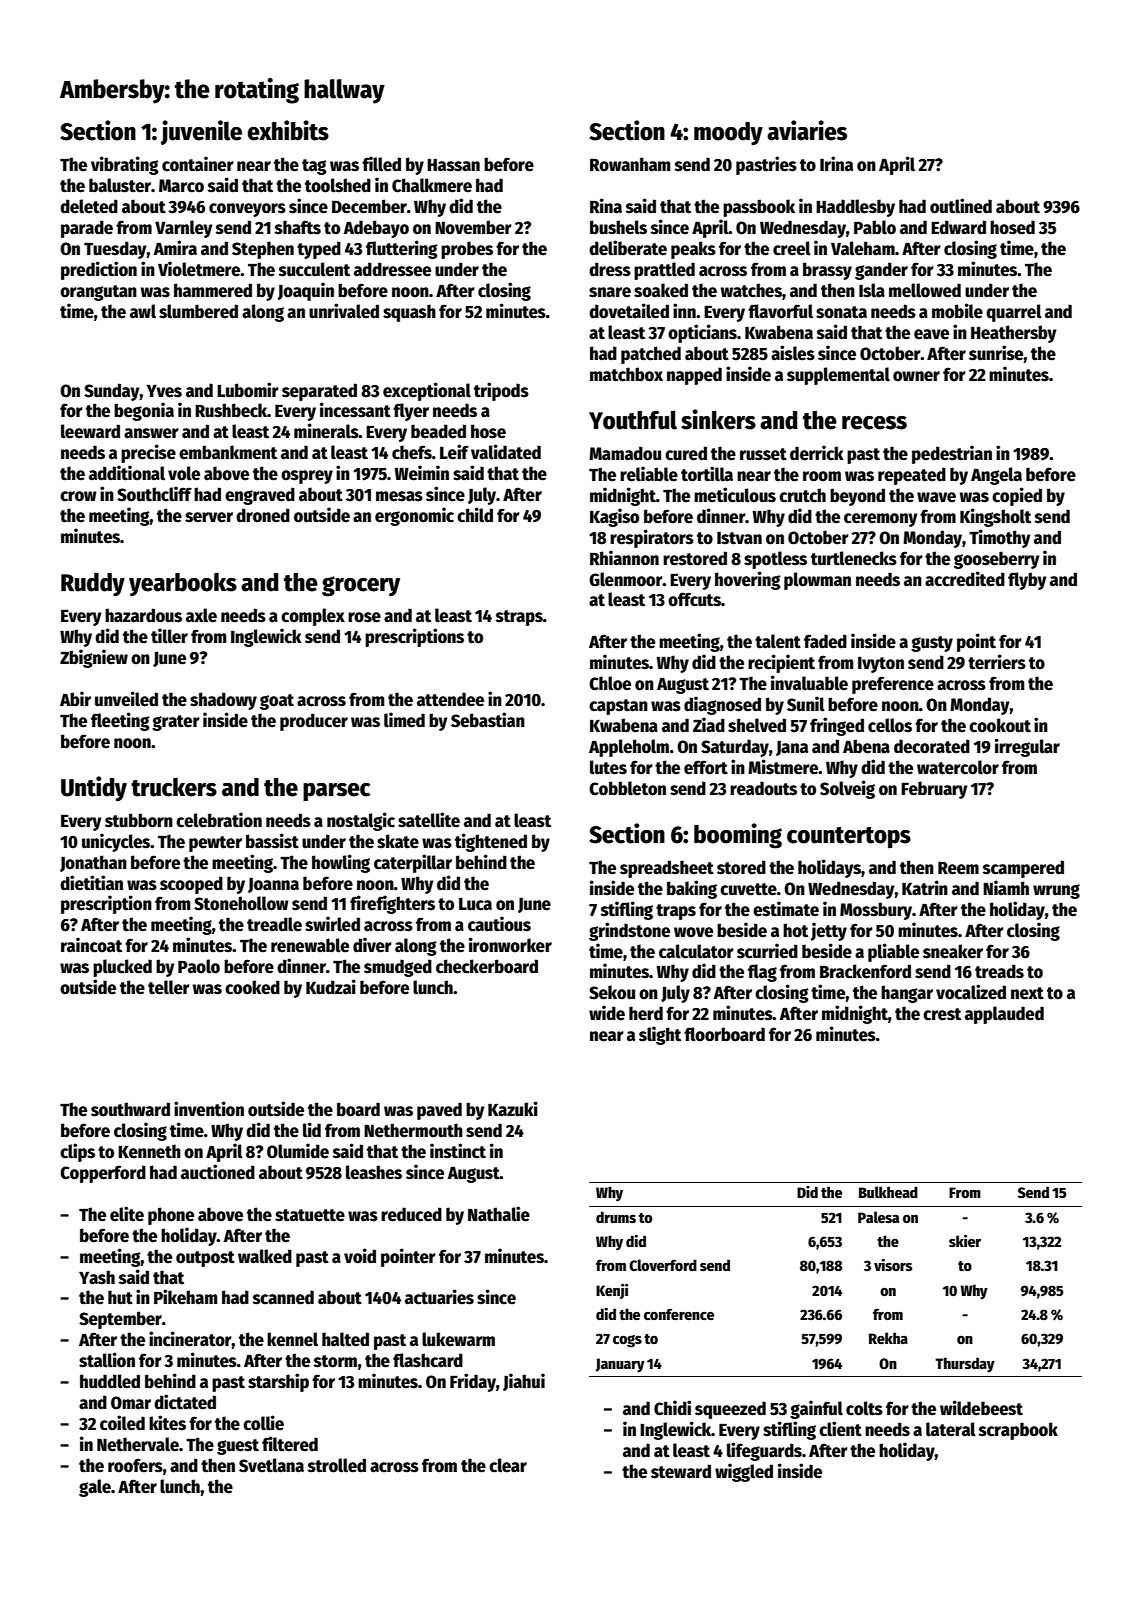  I want to click on diagnosed, so click(722, 705).
